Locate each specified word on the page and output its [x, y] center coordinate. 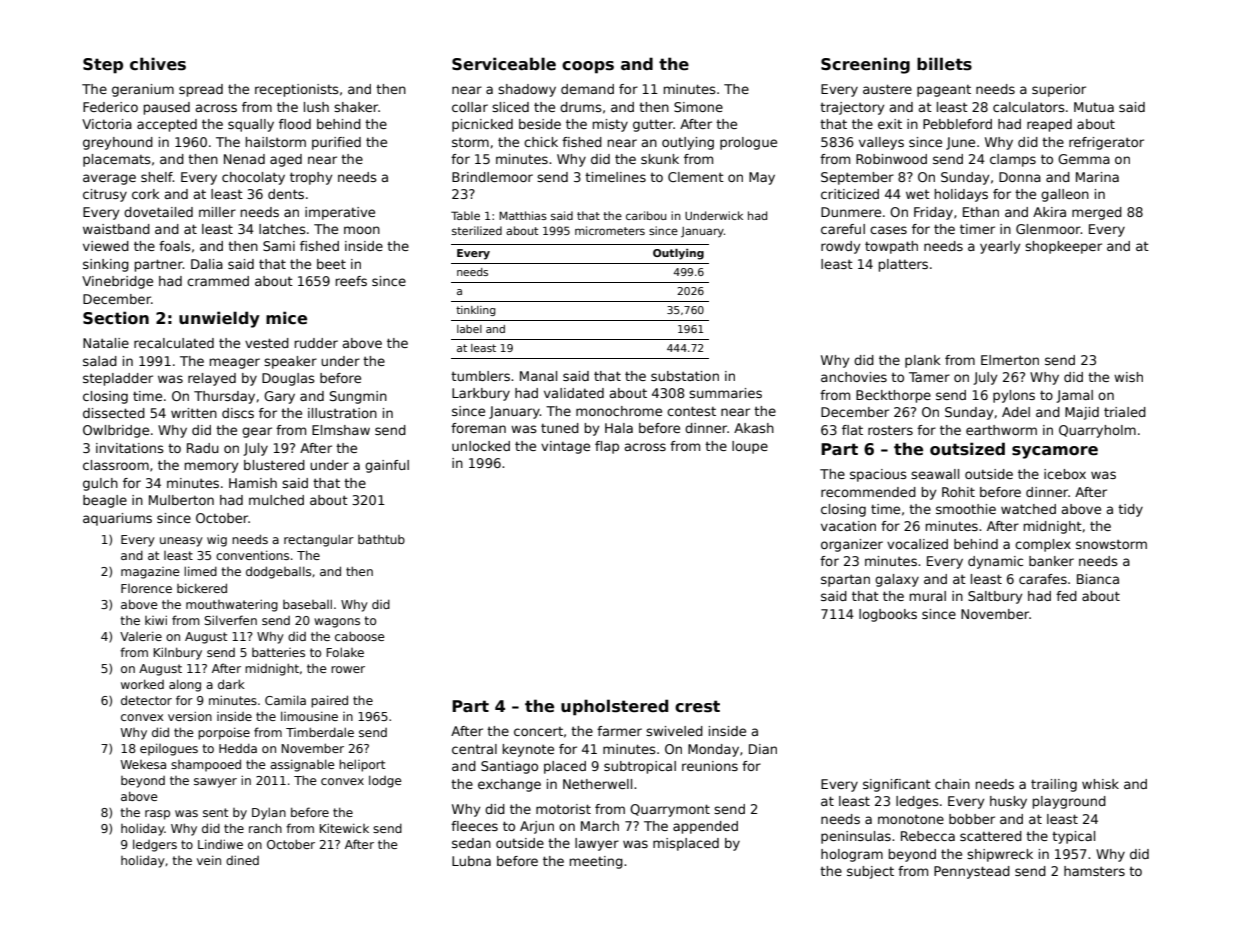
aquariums [117, 519]
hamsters [1094, 871]
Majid [1082, 413]
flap [607, 447]
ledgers [155, 845]
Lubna [471, 861]
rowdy [840, 247]
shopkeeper [1063, 247]
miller [217, 212]
